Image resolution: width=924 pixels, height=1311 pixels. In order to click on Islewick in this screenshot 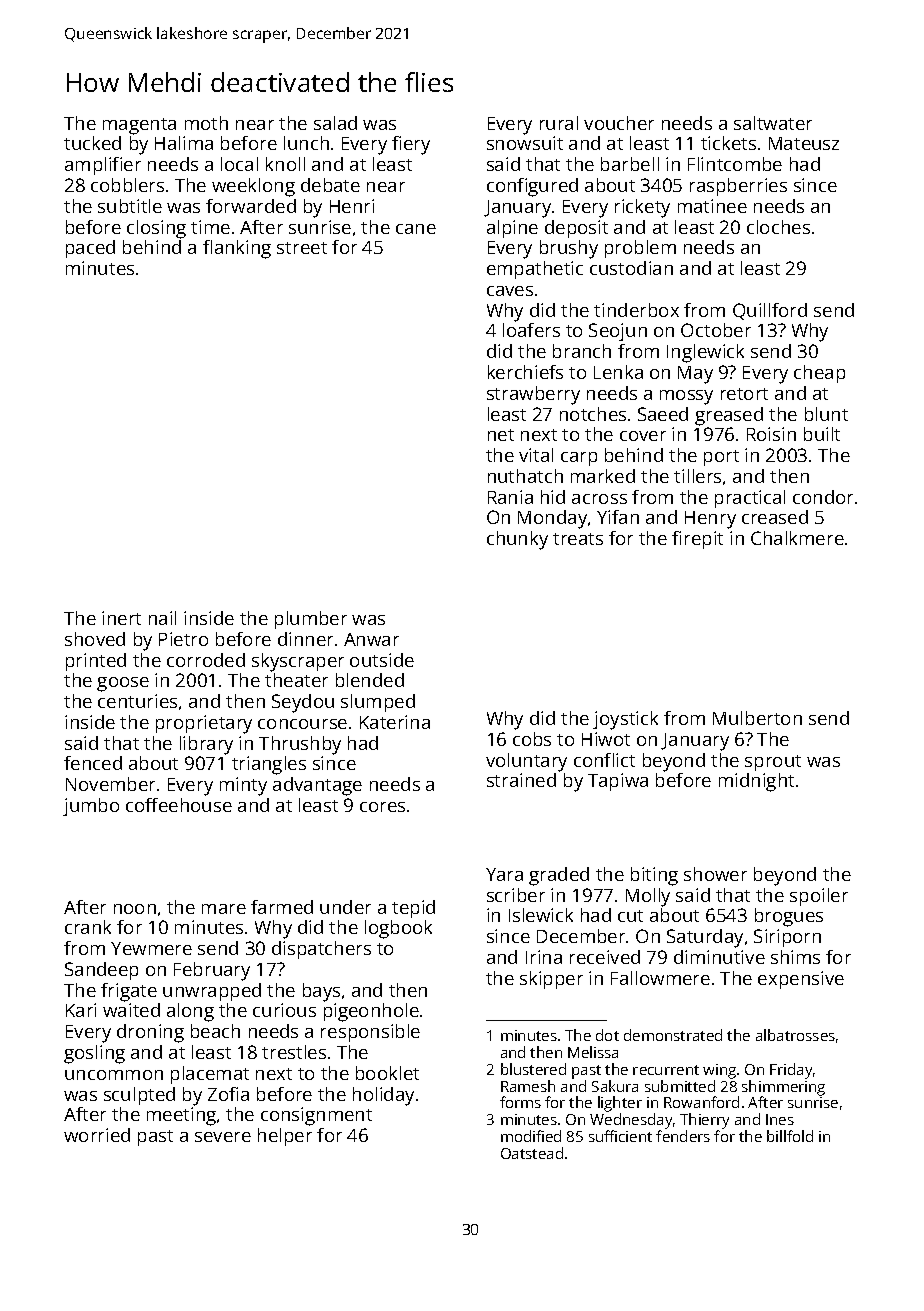, I will do `click(541, 915)`.
